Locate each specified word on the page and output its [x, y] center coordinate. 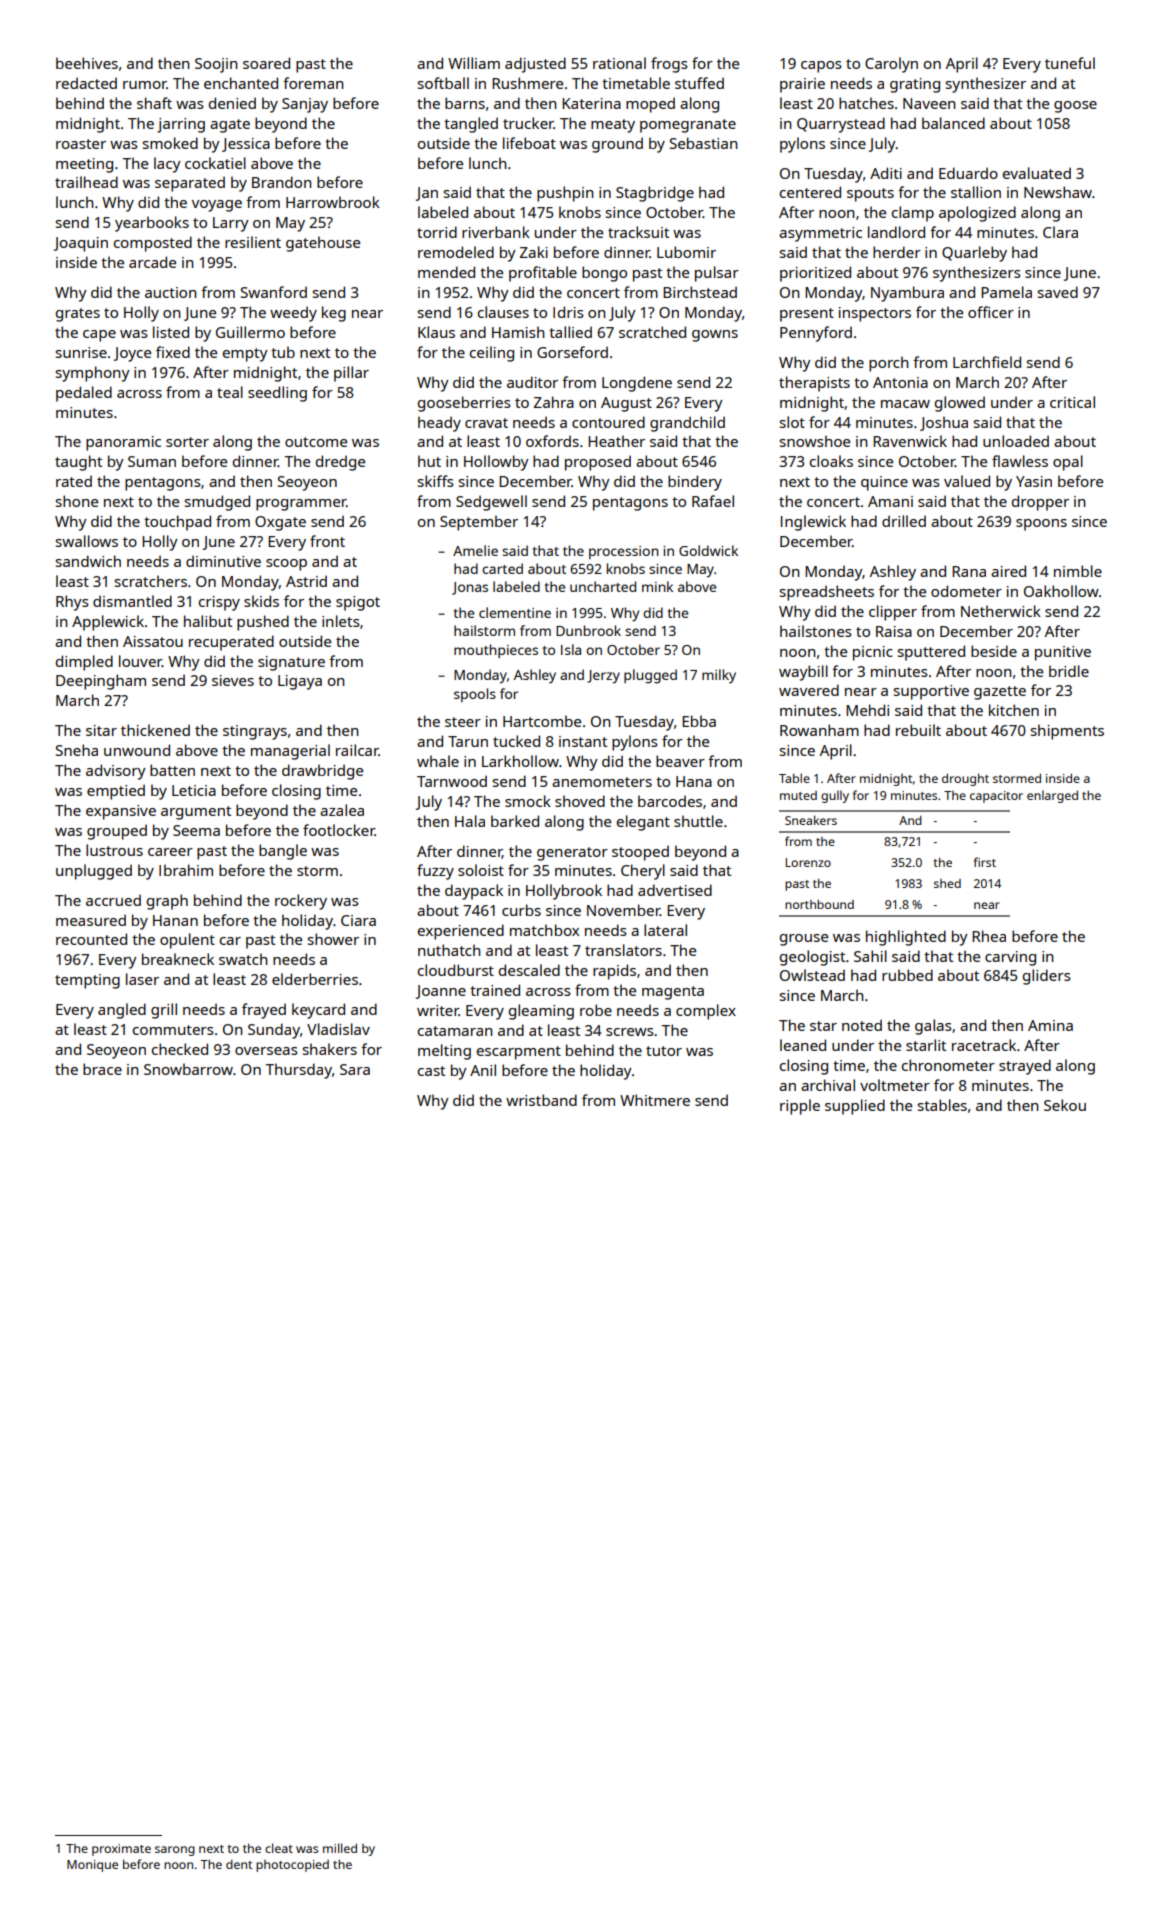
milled [340, 1848]
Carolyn [891, 65]
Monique [92, 1866]
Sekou [1065, 1105]
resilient [253, 242]
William [474, 63]
